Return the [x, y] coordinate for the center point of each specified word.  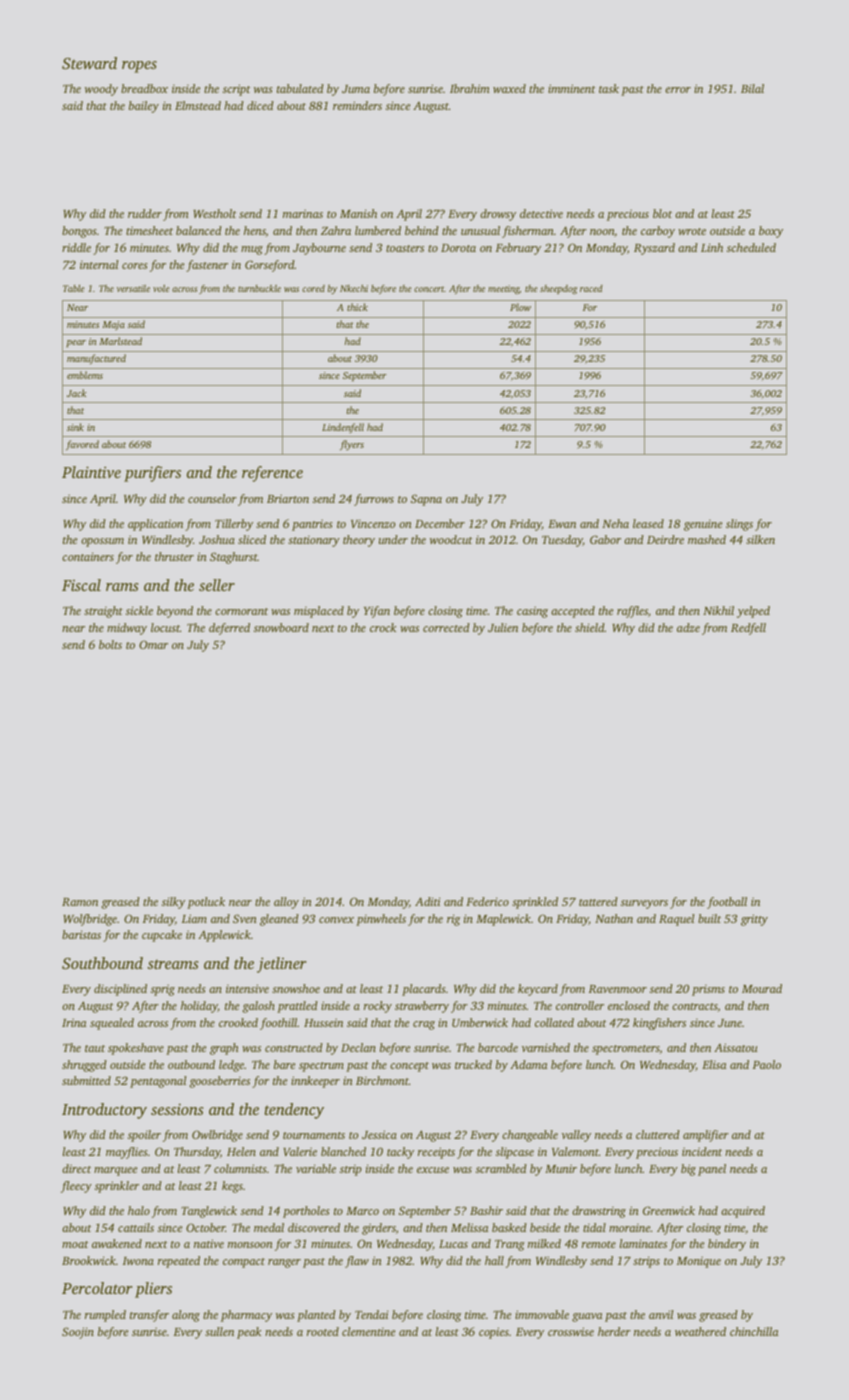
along [186, 1316]
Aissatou [736, 1047]
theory [359, 541]
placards [424, 990]
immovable [542, 1314]
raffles [632, 612]
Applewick [224, 936]
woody [101, 90]
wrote [692, 231]
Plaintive [91, 472]
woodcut [451, 539]
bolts [110, 644]
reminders [357, 105]
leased [648, 523]
